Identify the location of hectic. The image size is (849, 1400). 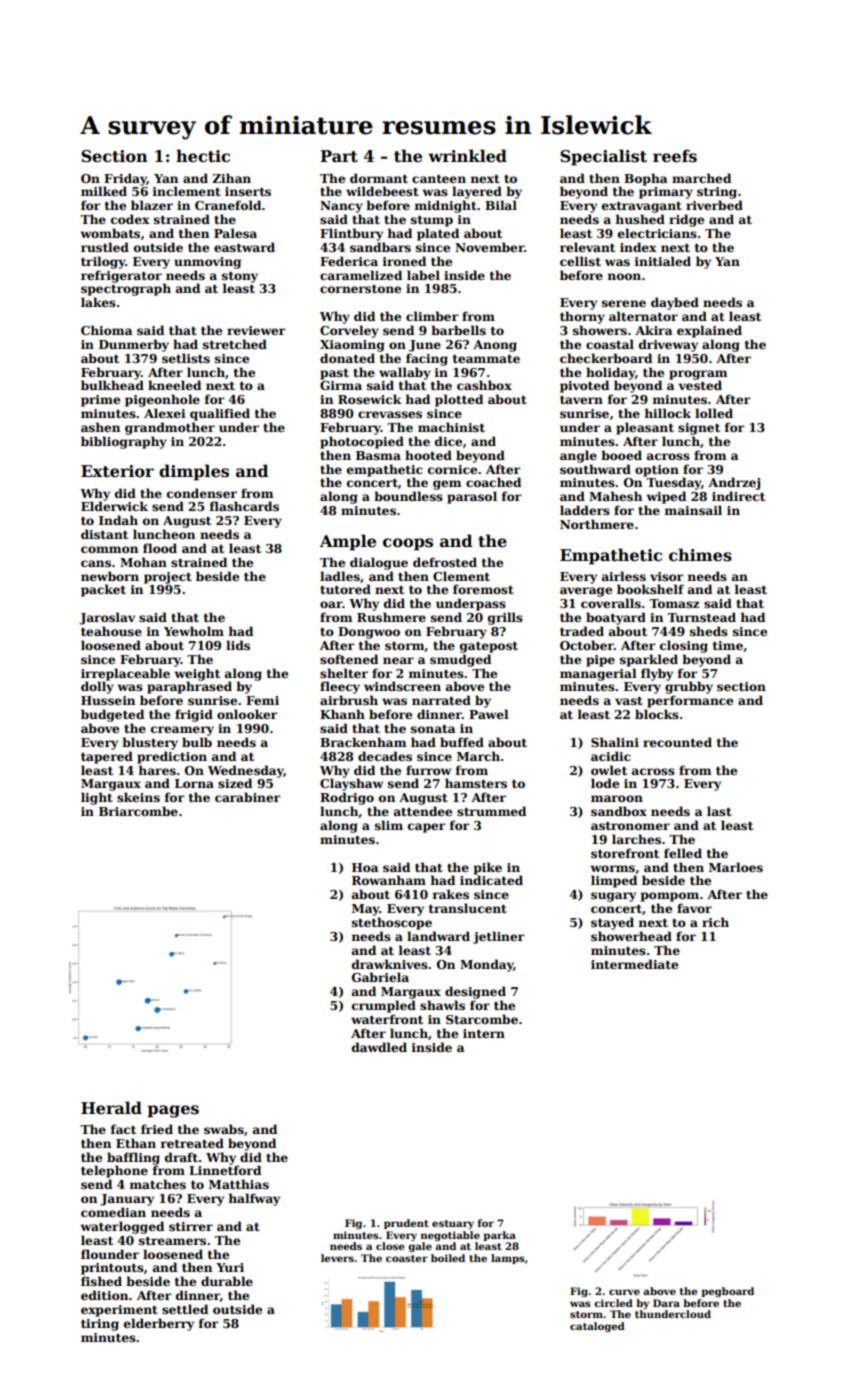
(203, 156).
